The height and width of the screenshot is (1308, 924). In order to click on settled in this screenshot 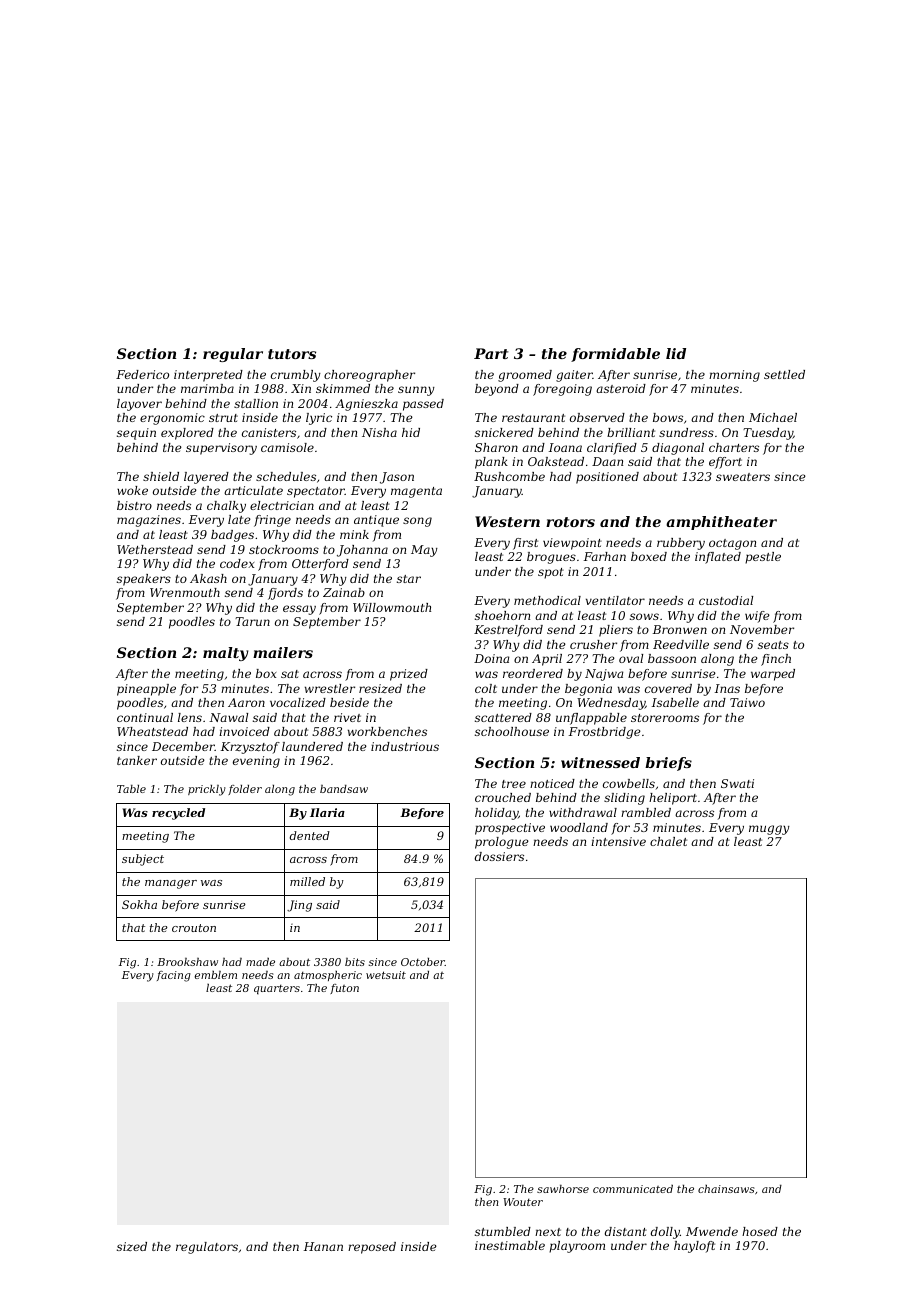, I will do `click(784, 374)`.
